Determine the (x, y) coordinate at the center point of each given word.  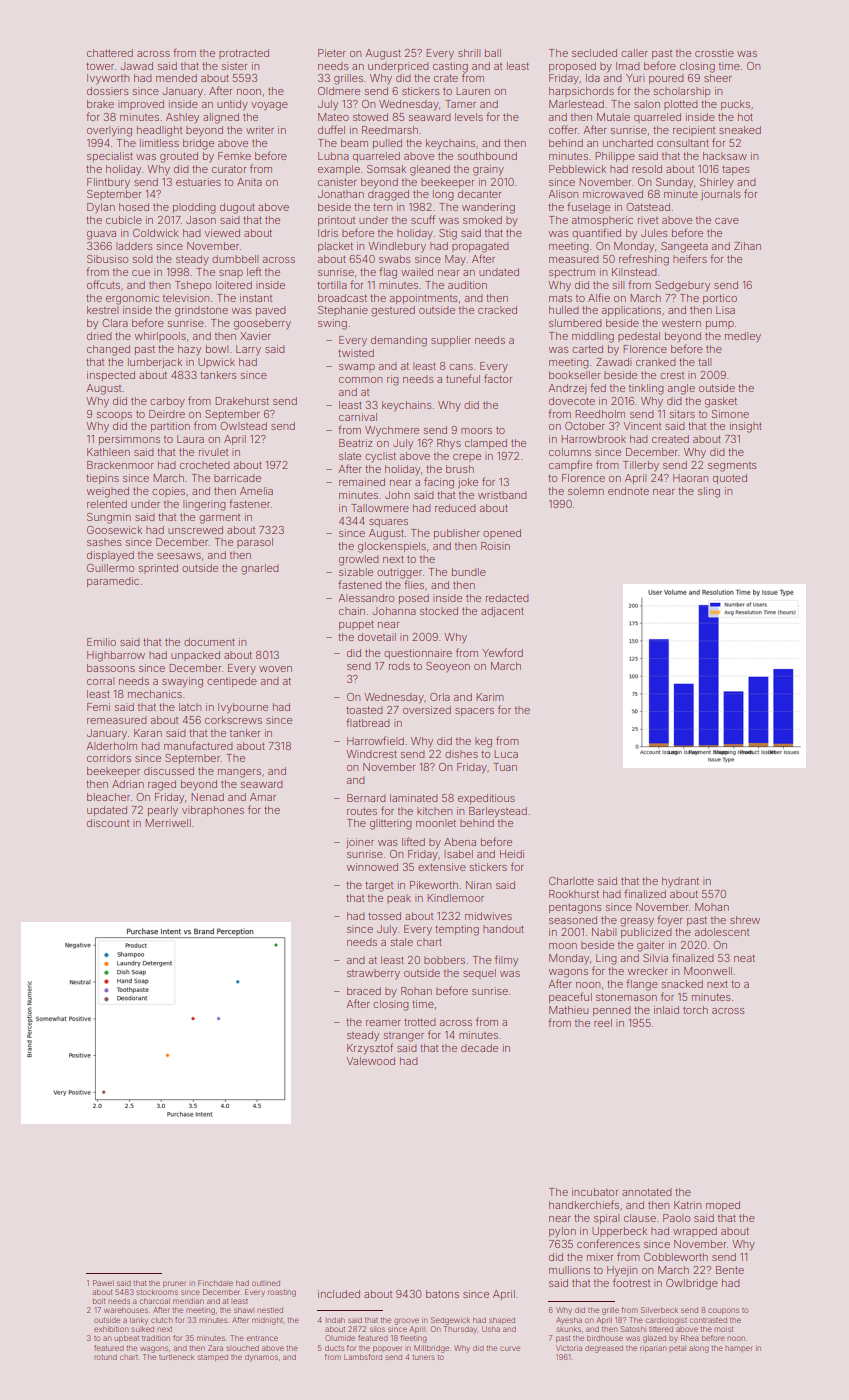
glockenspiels (392, 547)
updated (107, 811)
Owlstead (243, 426)
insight (746, 427)
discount (108, 823)
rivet (648, 220)
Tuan (505, 767)
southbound (487, 156)
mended (176, 78)
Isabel (458, 854)
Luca (506, 754)
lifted (413, 841)
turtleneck (176, 1357)
